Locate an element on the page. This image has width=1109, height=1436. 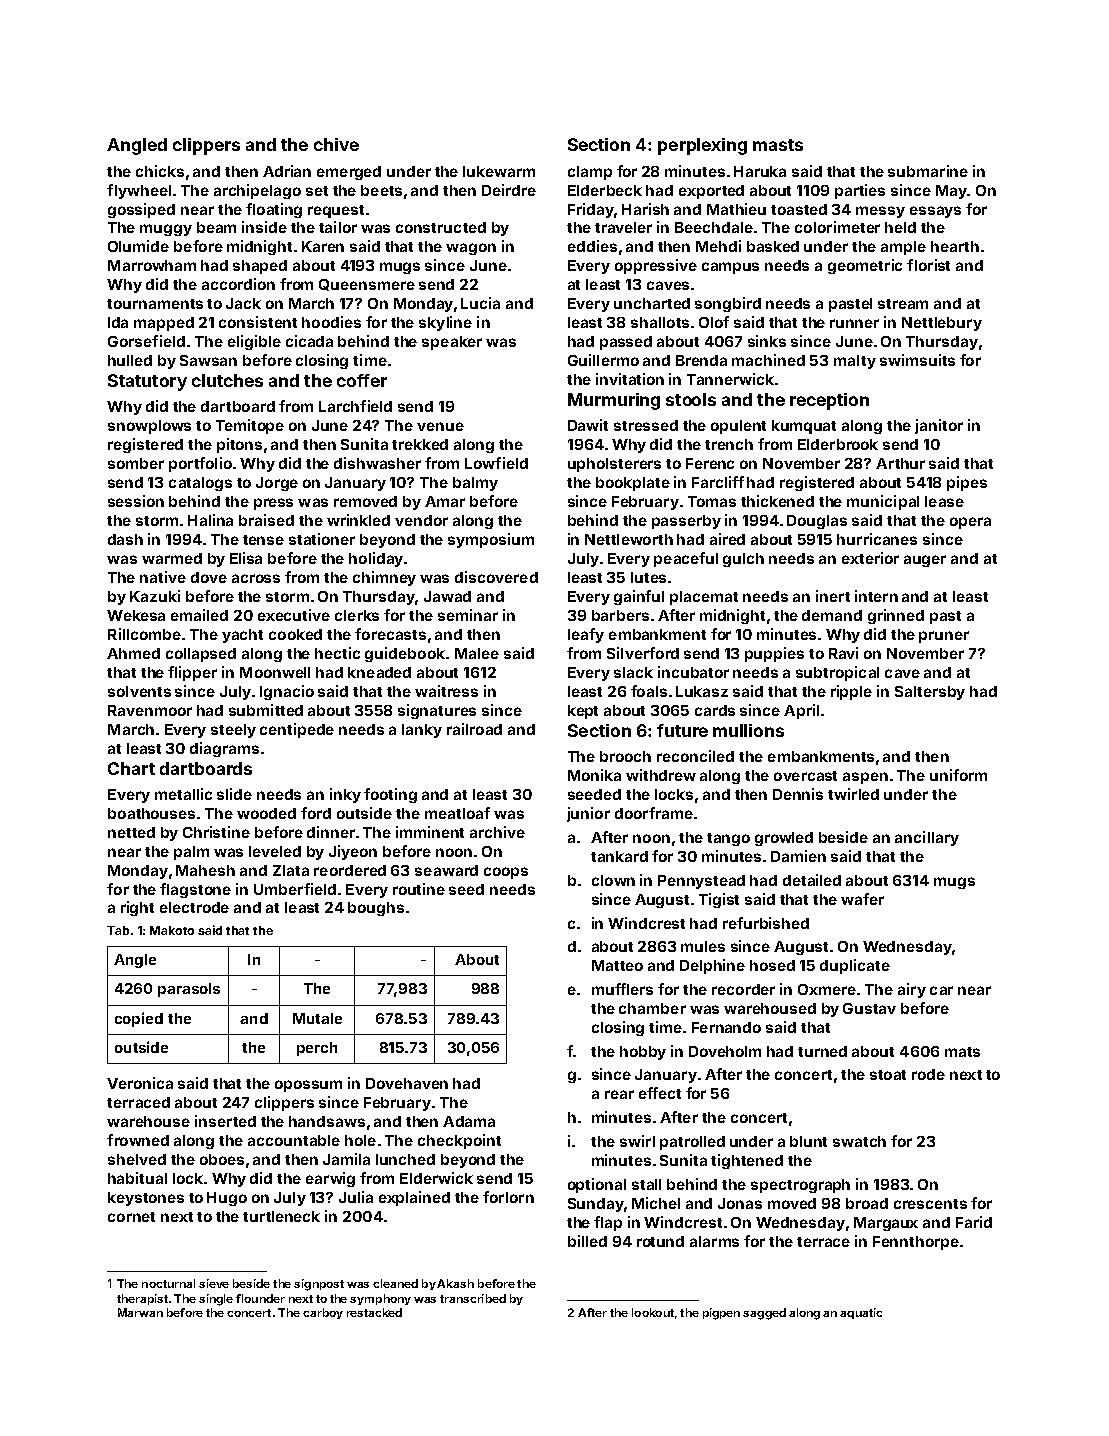
submarine is located at coordinates (928, 171).
